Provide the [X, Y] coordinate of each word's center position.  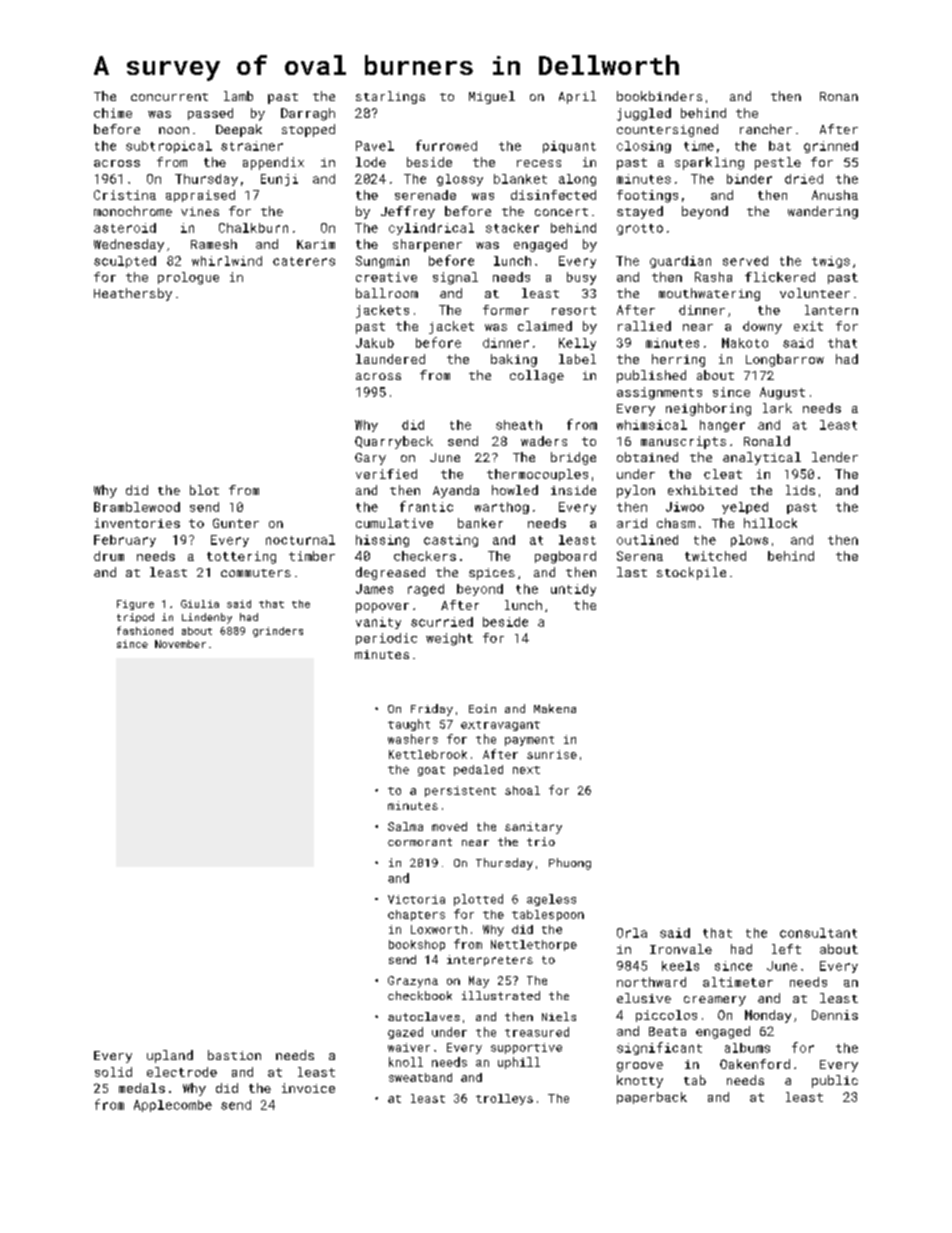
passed [210, 114]
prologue [188, 278]
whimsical [652, 425]
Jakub [375, 343]
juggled [644, 114]
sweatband [420, 1077]
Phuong [570, 864]
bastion [234, 1055]
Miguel [492, 97]
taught [409, 725]
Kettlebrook [428, 754]
